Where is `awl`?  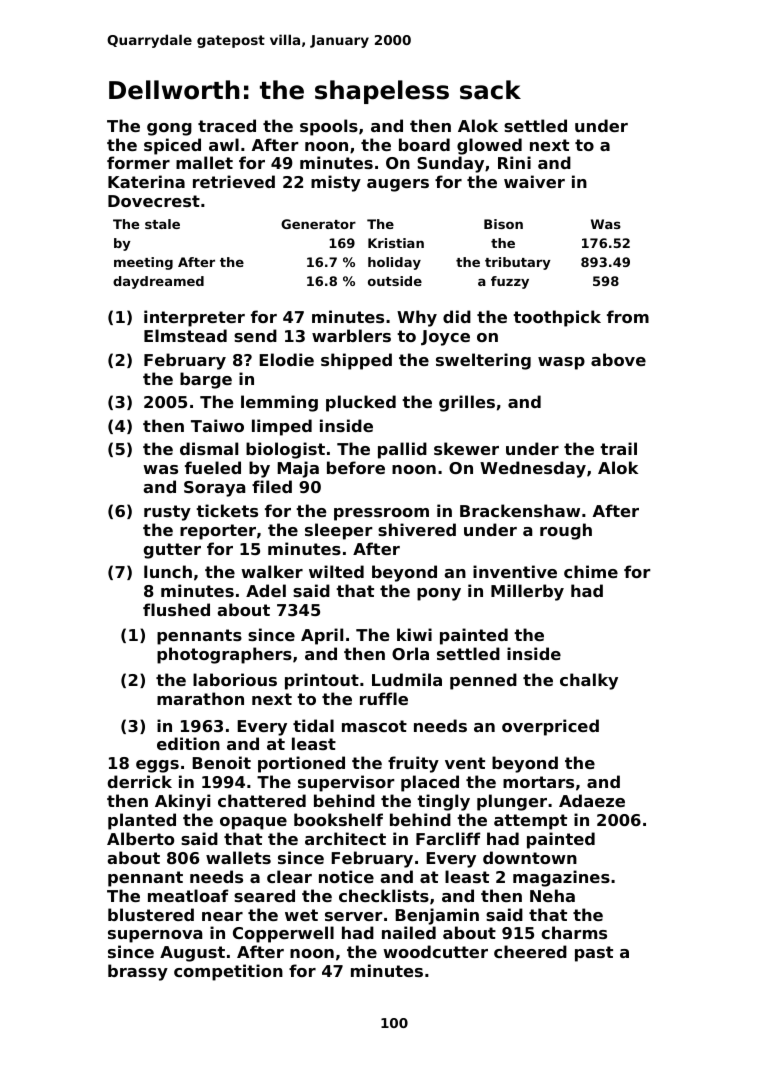 awl is located at coordinates (224, 144).
